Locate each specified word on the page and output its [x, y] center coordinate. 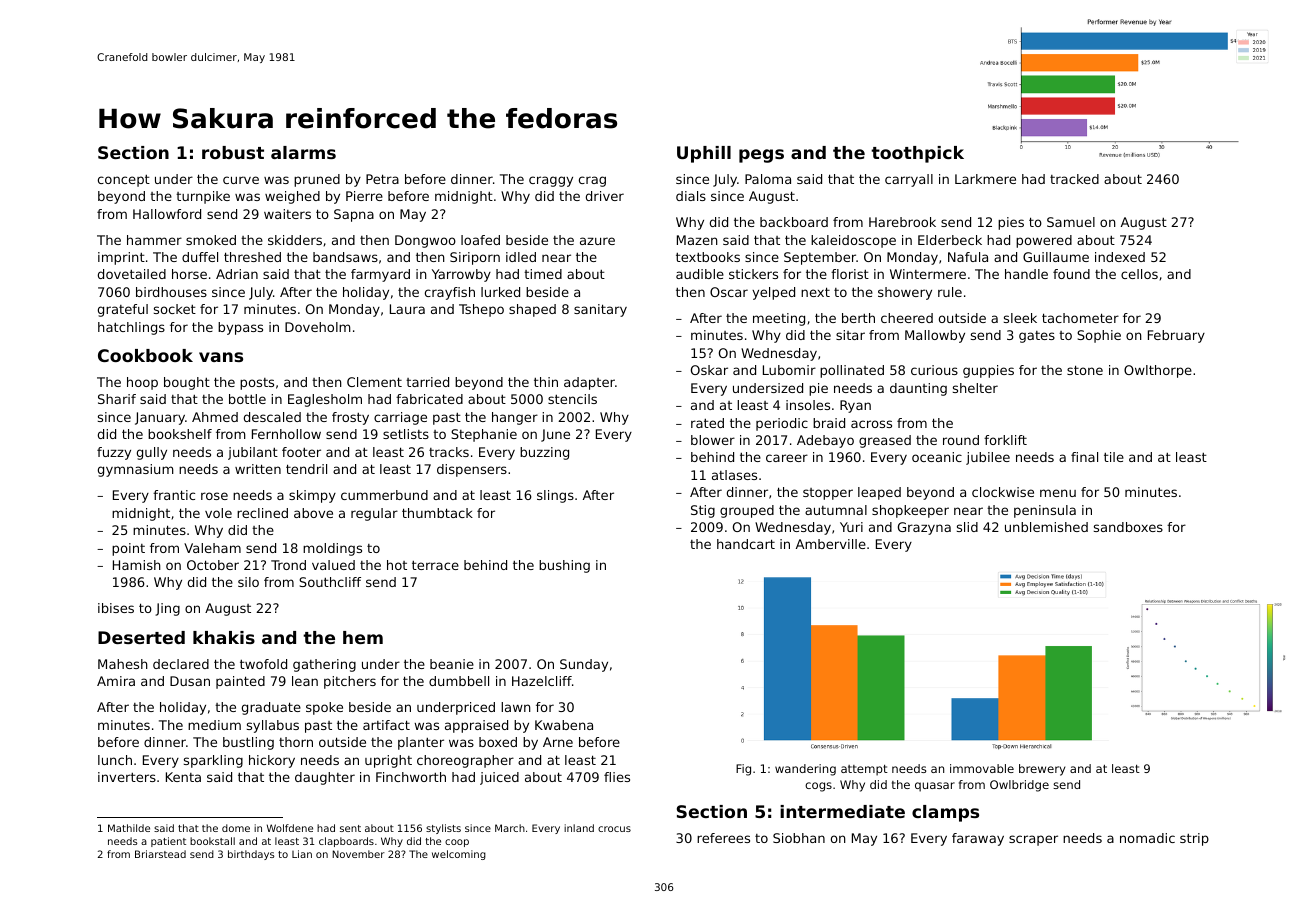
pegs [761, 156]
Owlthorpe [1158, 371]
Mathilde [129, 828]
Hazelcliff [542, 681]
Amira [116, 681]
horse [189, 274]
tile [1114, 457]
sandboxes [1128, 527]
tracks [449, 452]
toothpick [917, 154]
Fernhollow [286, 434]
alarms [303, 152]
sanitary [600, 310]
